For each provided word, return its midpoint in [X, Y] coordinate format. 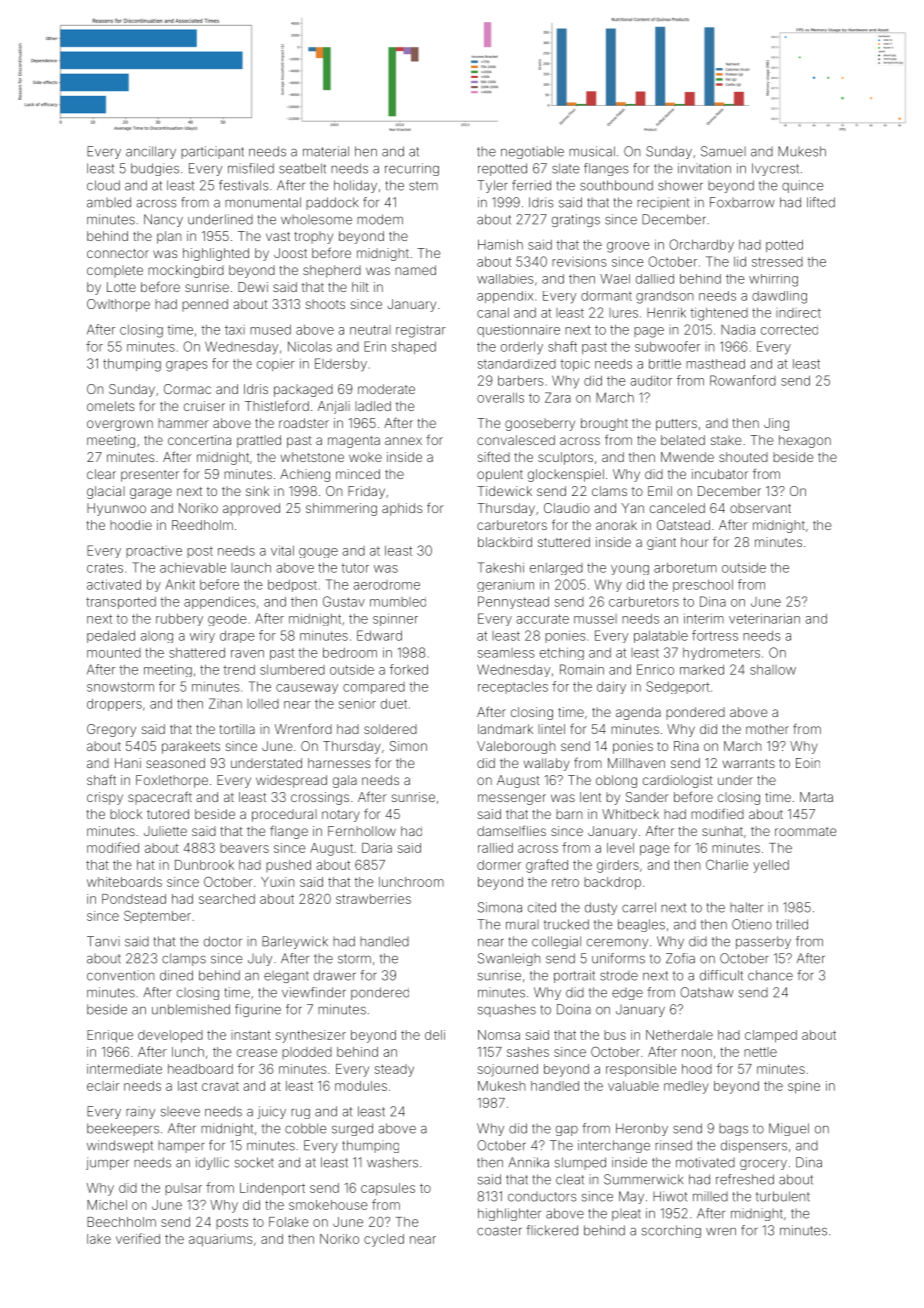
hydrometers [721, 654]
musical [592, 151]
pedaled [111, 637]
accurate [542, 619]
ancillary [151, 152]
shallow [773, 670]
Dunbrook [204, 865]
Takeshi [501, 567]
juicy [272, 1112]
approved [251, 509]
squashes [507, 1010]
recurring [412, 169]
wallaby [547, 764]
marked [702, 670]
